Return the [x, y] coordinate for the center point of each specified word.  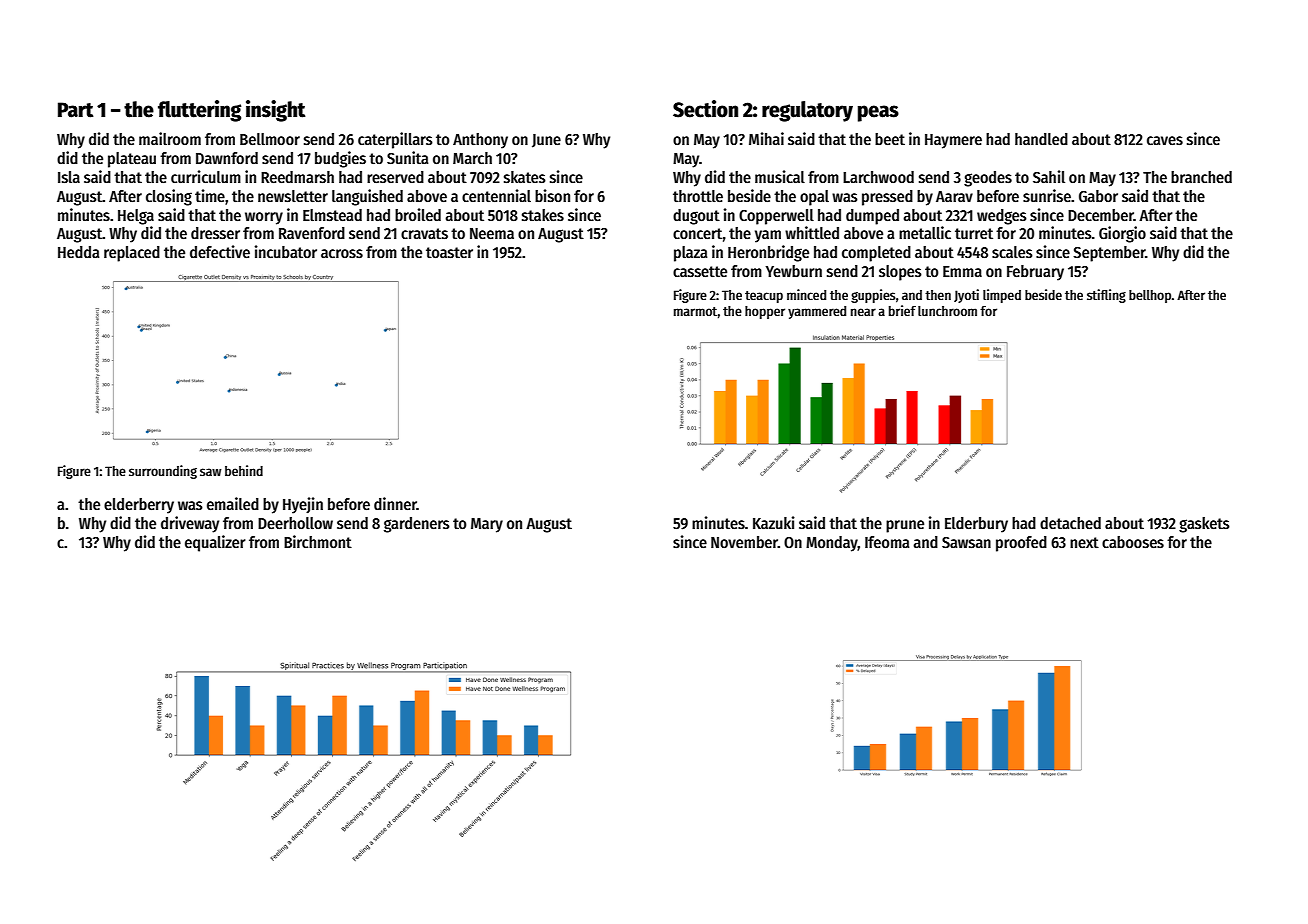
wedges [1002, 217]
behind [244, 470]
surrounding [163, 472]
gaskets [1204, 525]
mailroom [170, 138]
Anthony [480, 141]
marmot [696, 311]
